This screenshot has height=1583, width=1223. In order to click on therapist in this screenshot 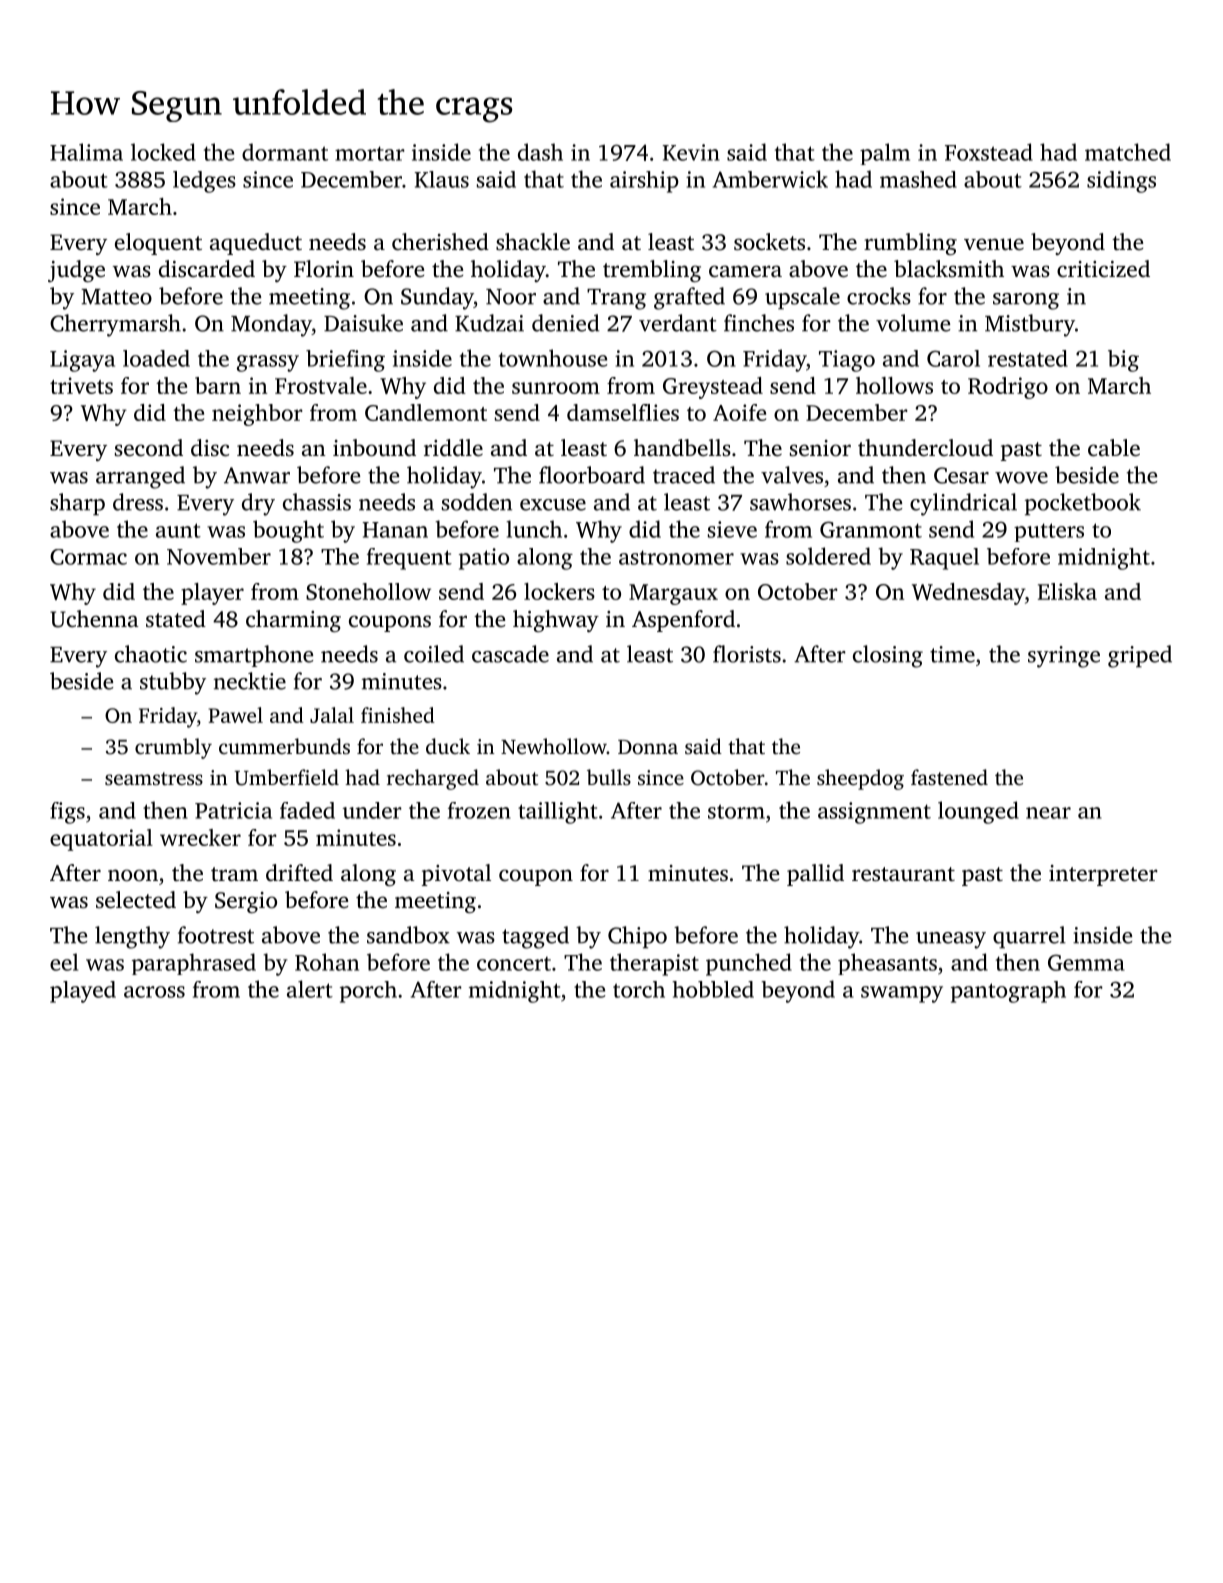, I will do `click(654, 964)`.
